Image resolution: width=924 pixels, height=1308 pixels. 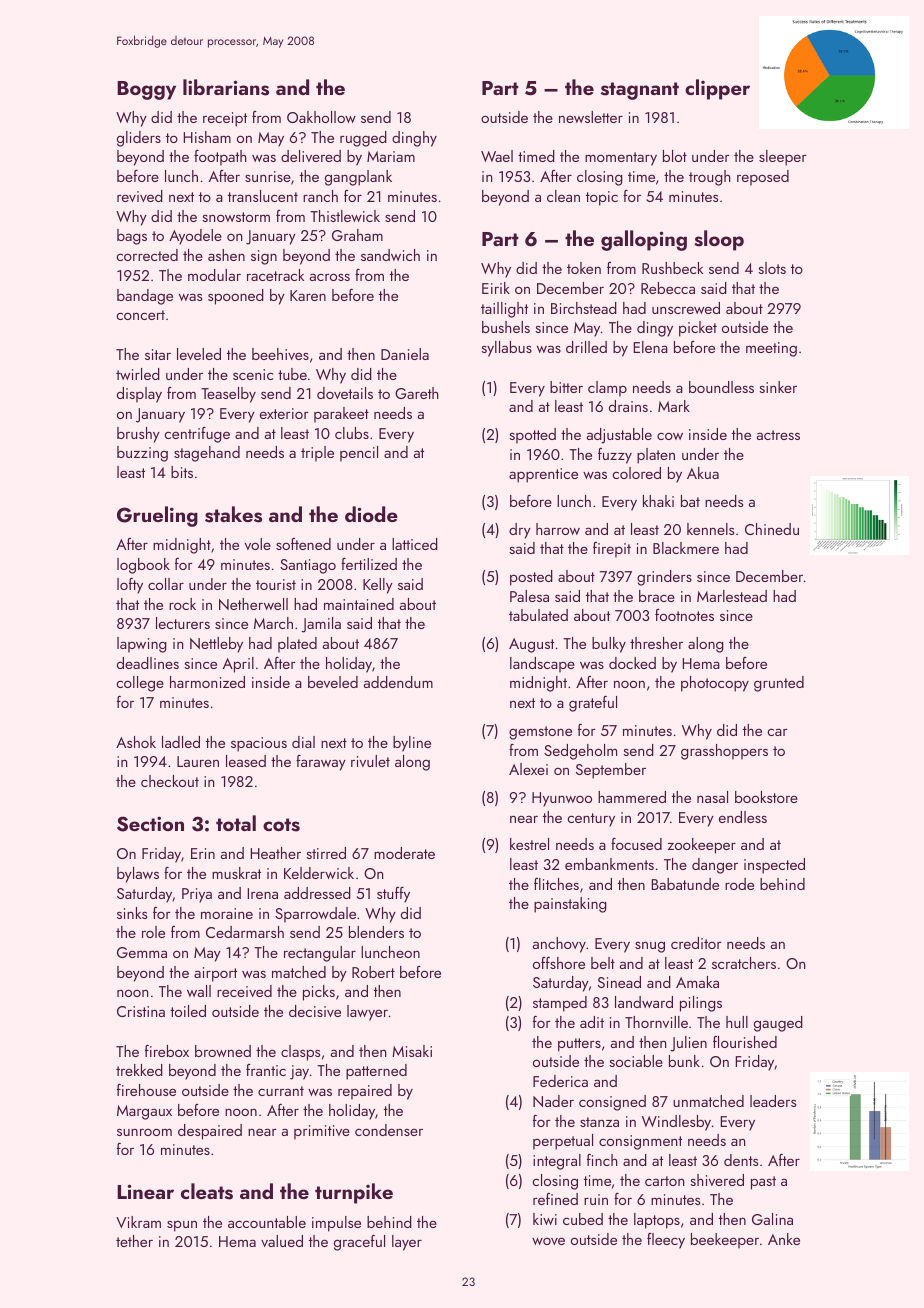 What do you see at coordinates (226, 87) in the document?
I see `librarians` at bounding box center [226, 87].
